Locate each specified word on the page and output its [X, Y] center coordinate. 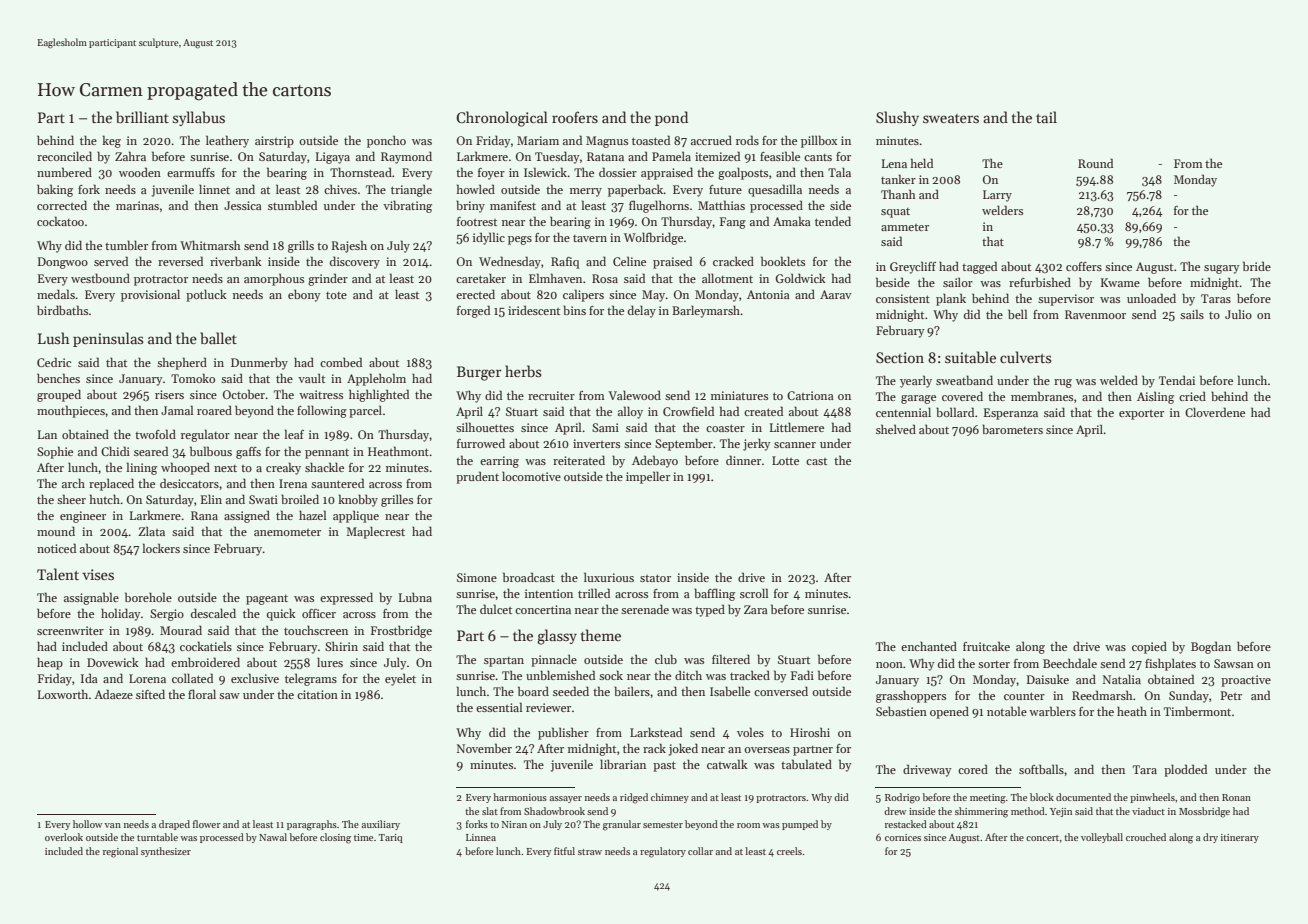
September [684, 444]
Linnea [481, 837]
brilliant [142, 117]
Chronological [502, 119]
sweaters [951, 118]
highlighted [379, 395]
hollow [87, 824]
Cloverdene [1215, 412]
